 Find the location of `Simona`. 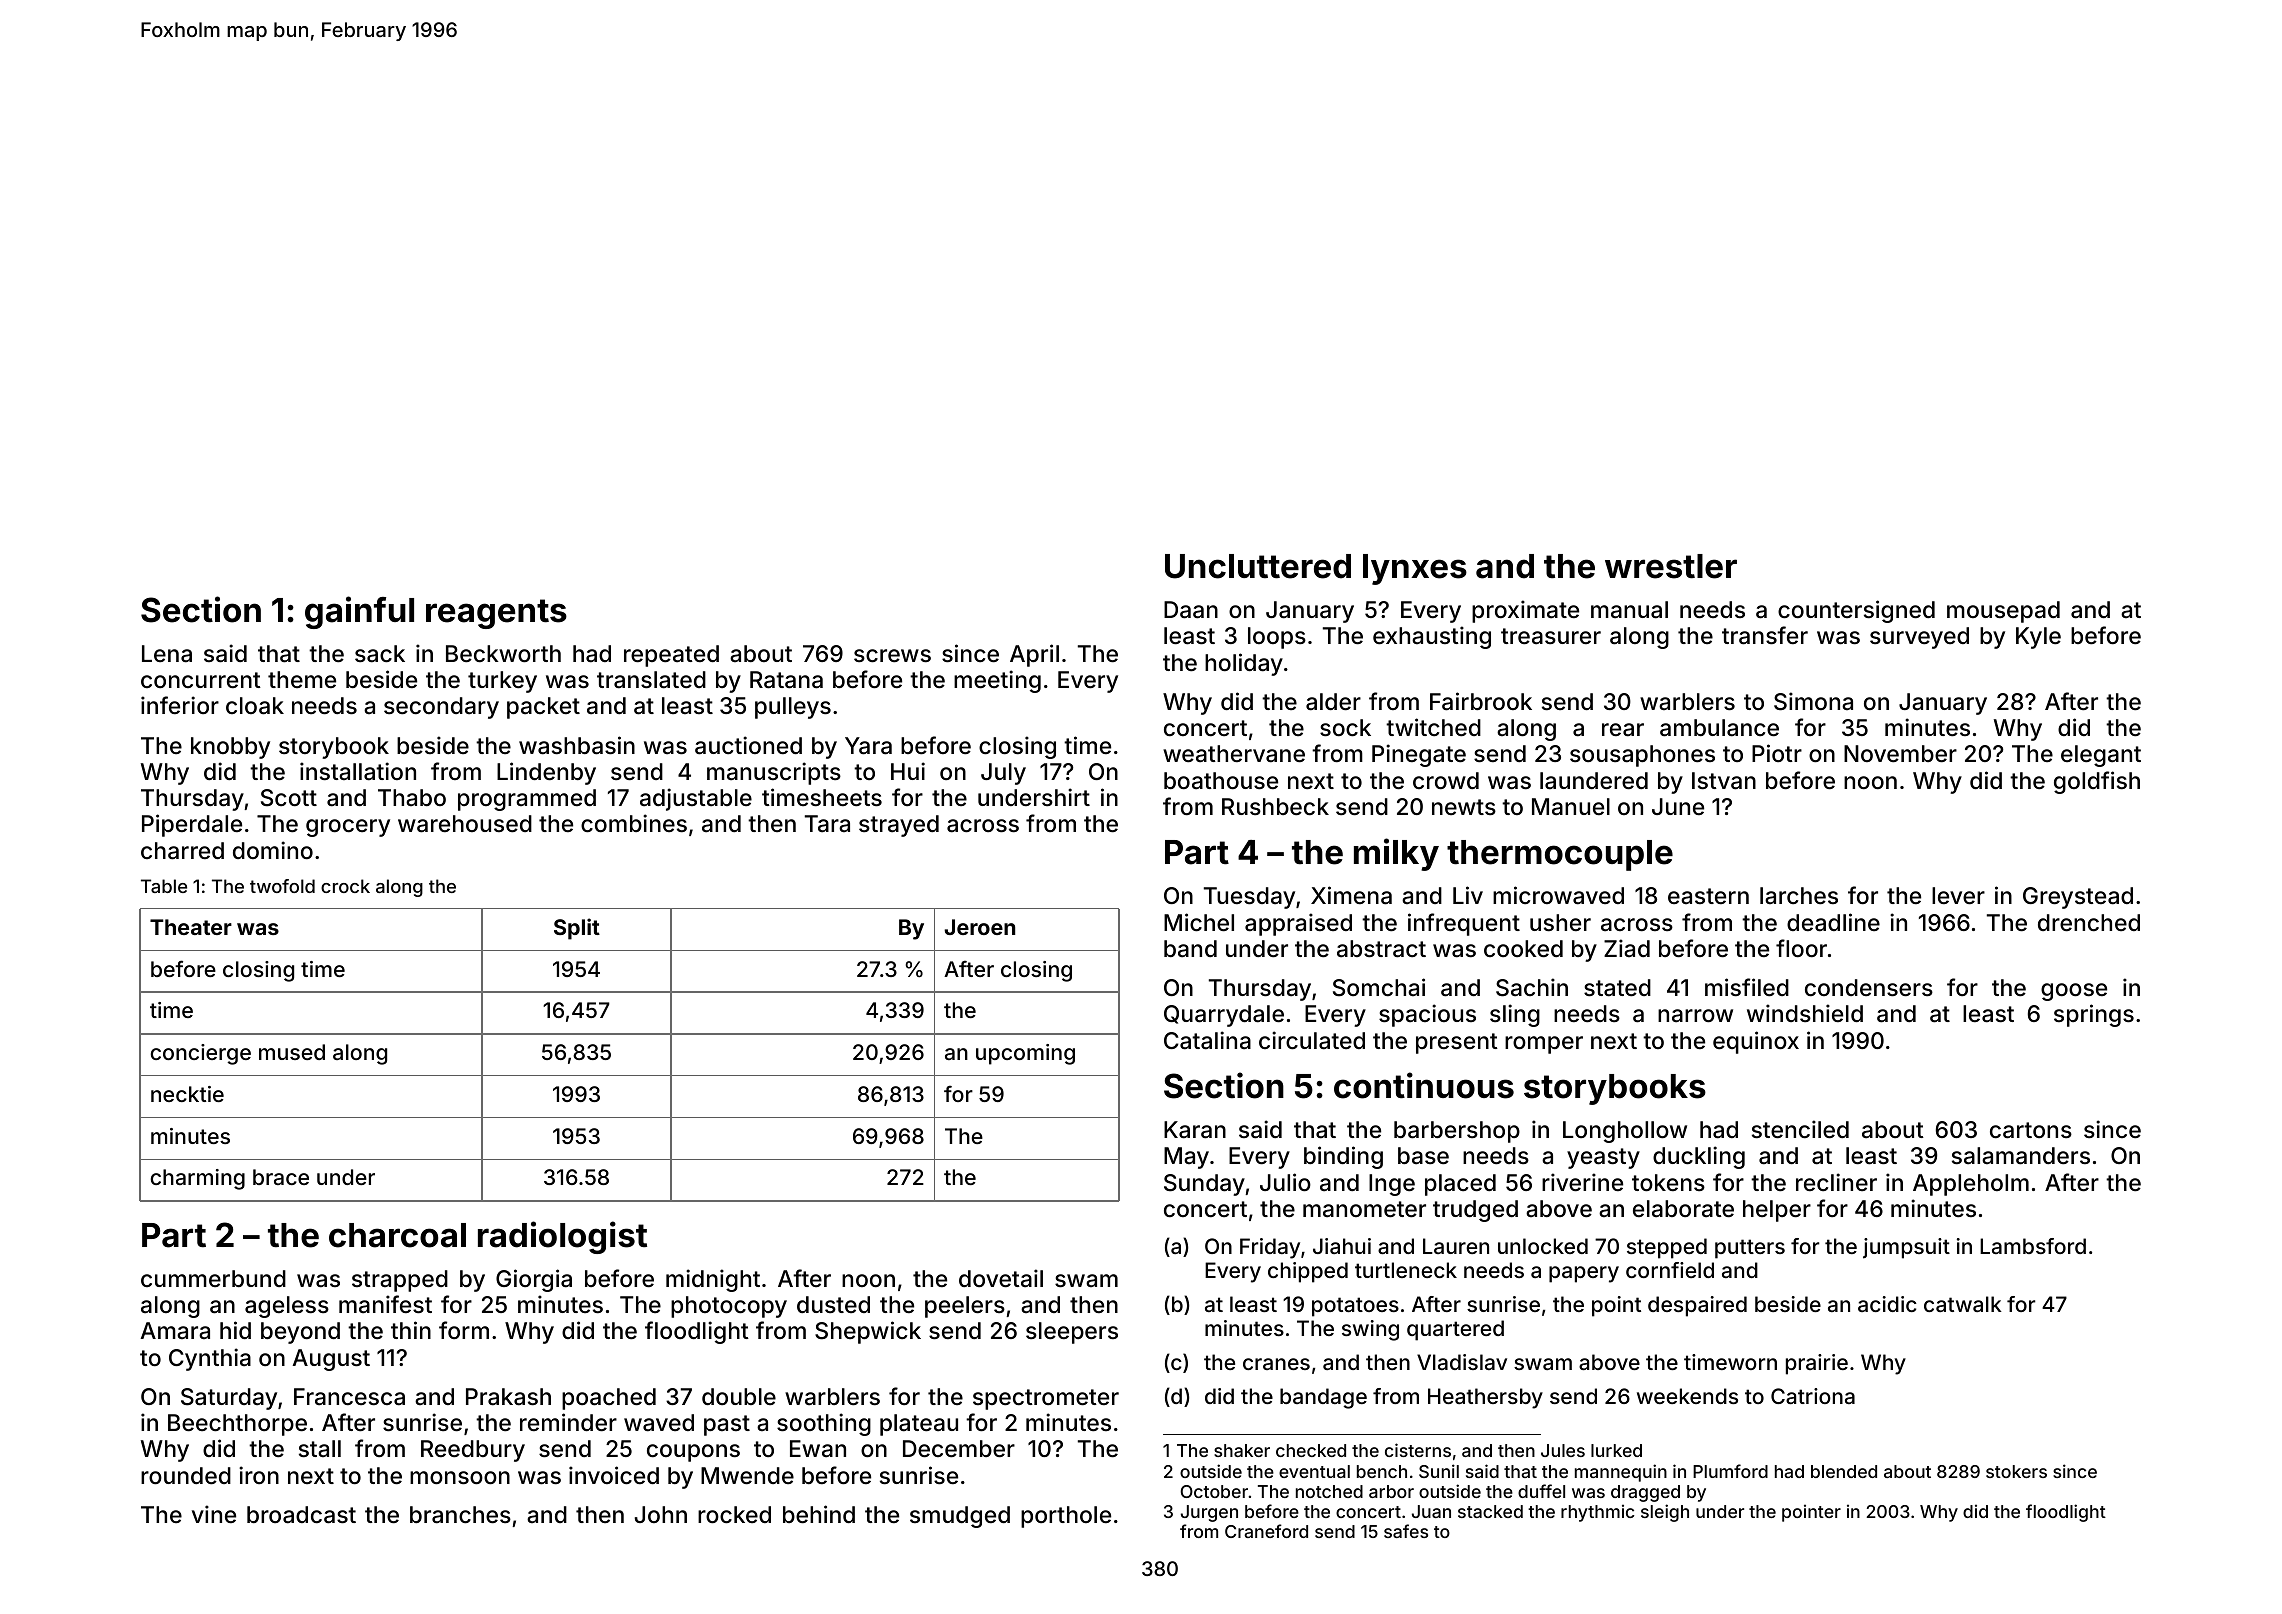

Simona is located at coordinates (1813, 701).
